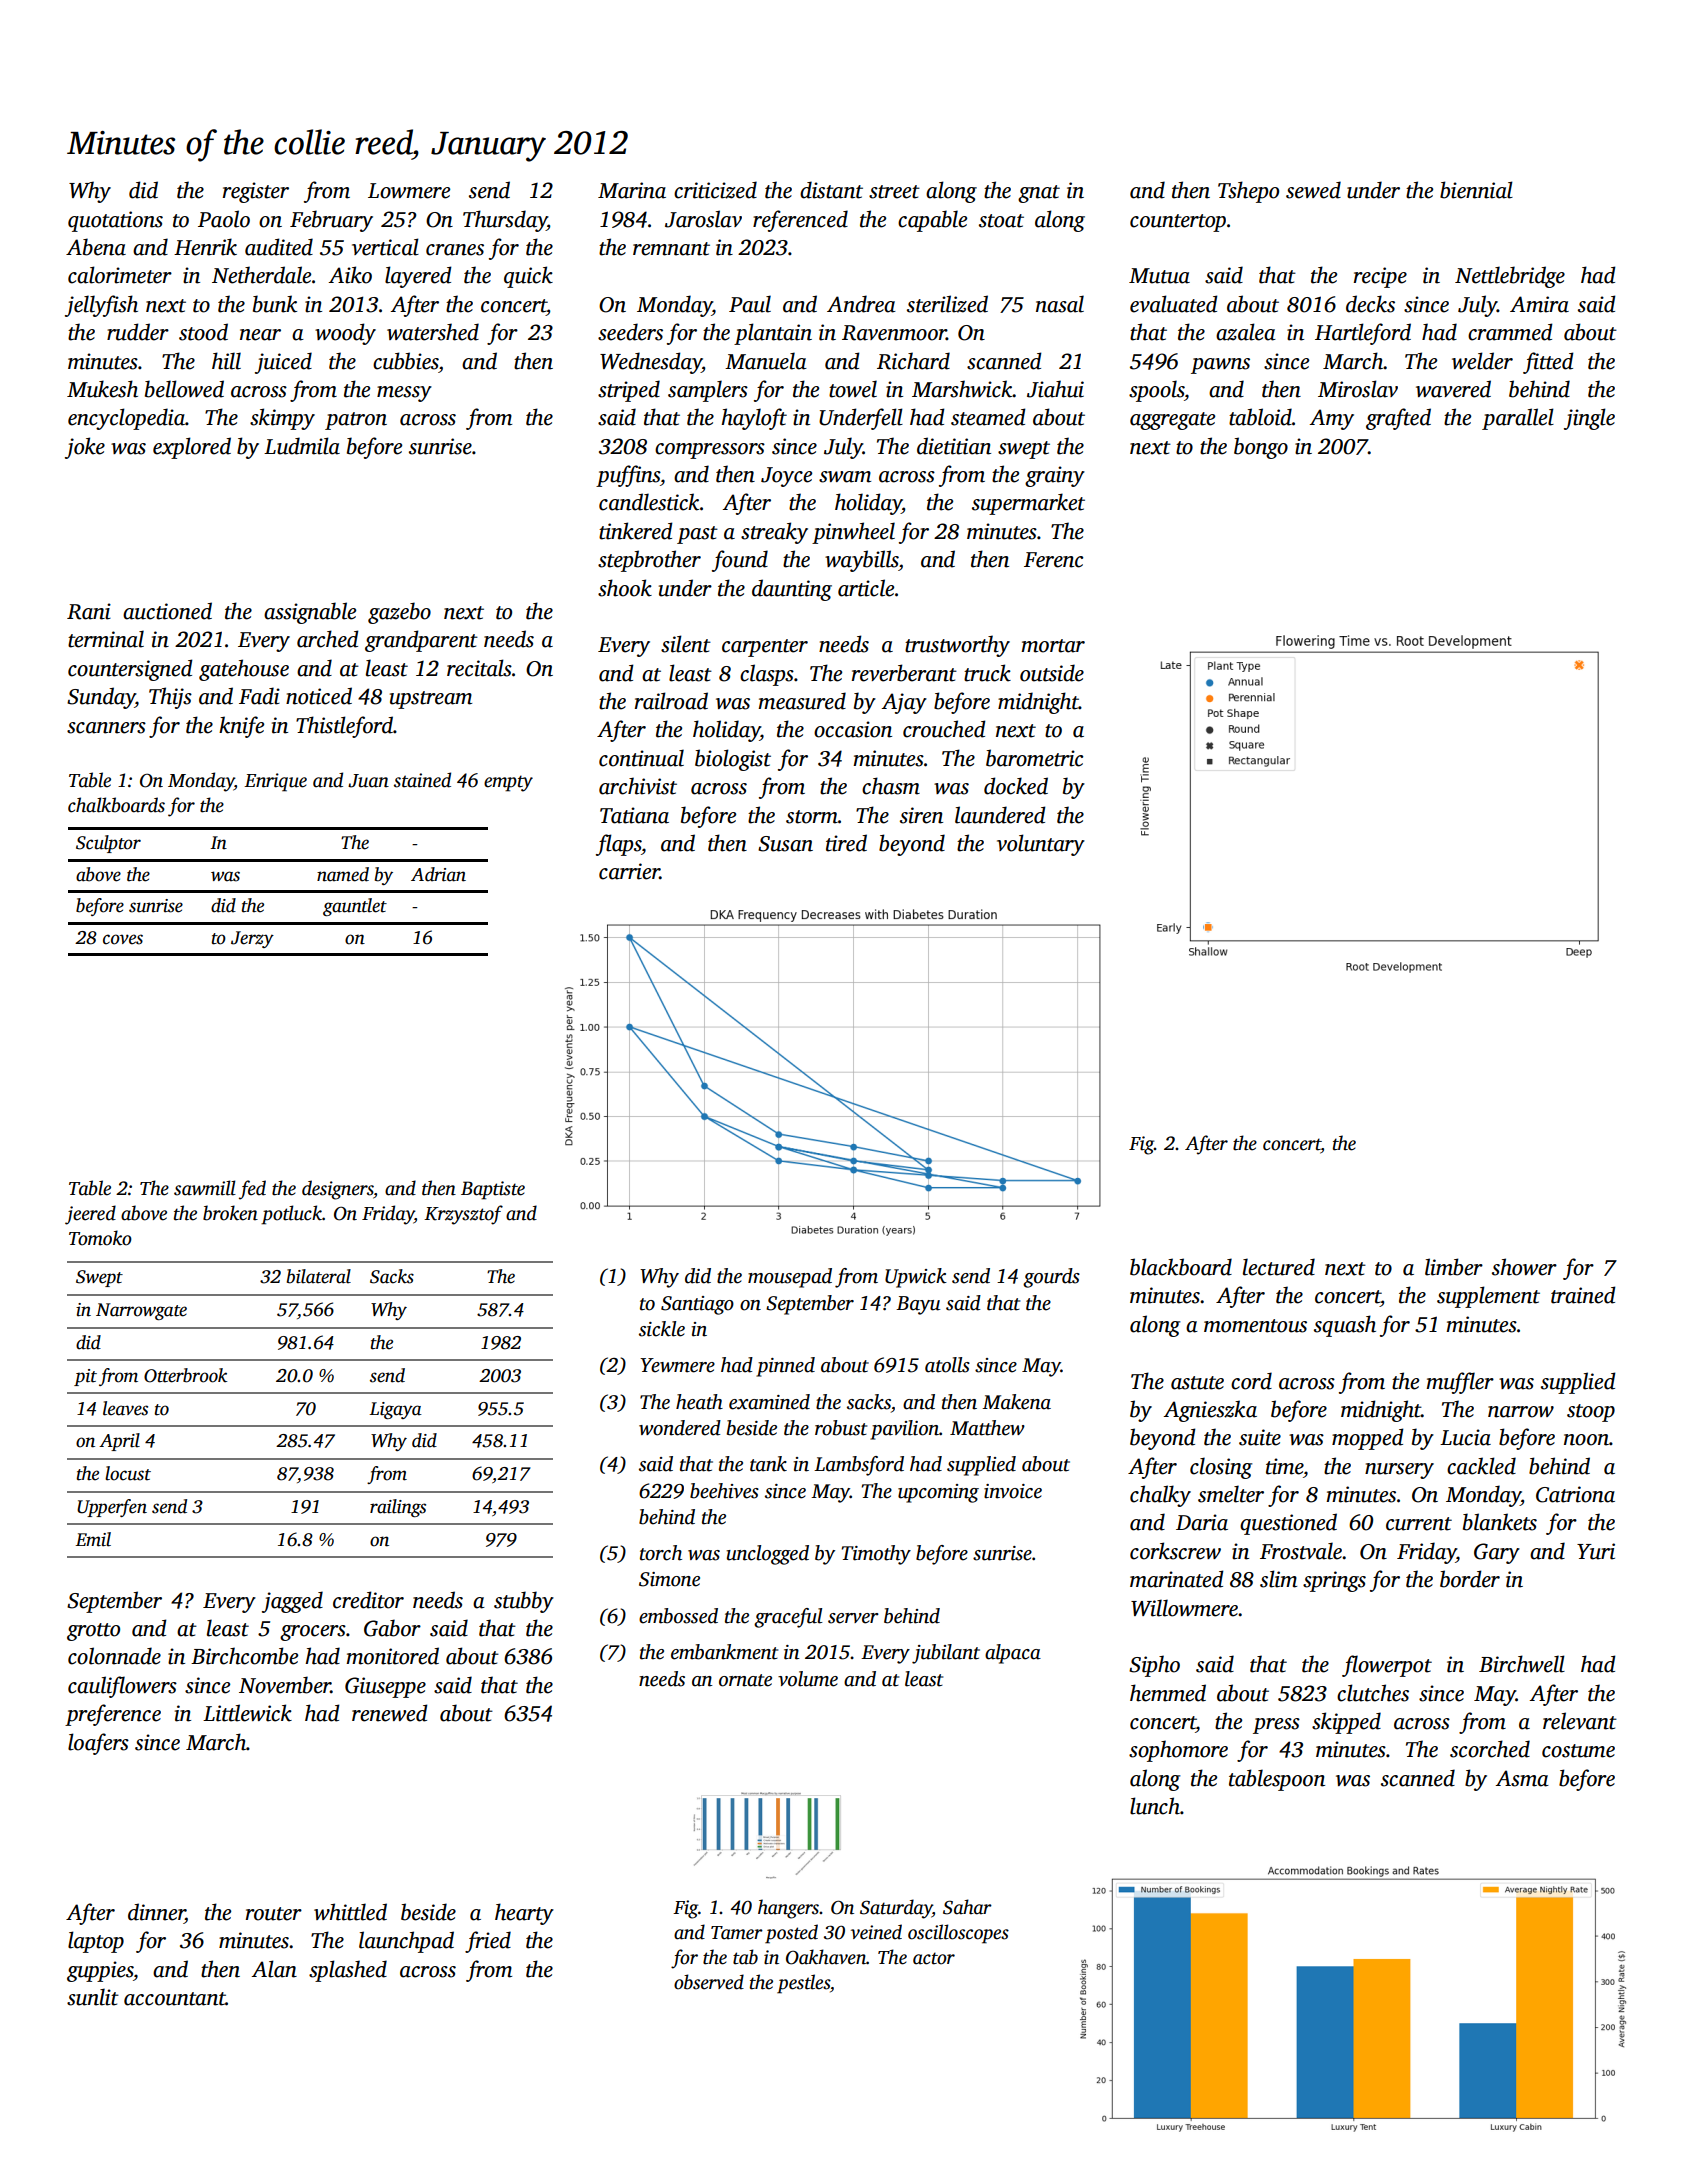  Describe the element at coordinates (699, 1402) in the image. I see `heath` at that location.
